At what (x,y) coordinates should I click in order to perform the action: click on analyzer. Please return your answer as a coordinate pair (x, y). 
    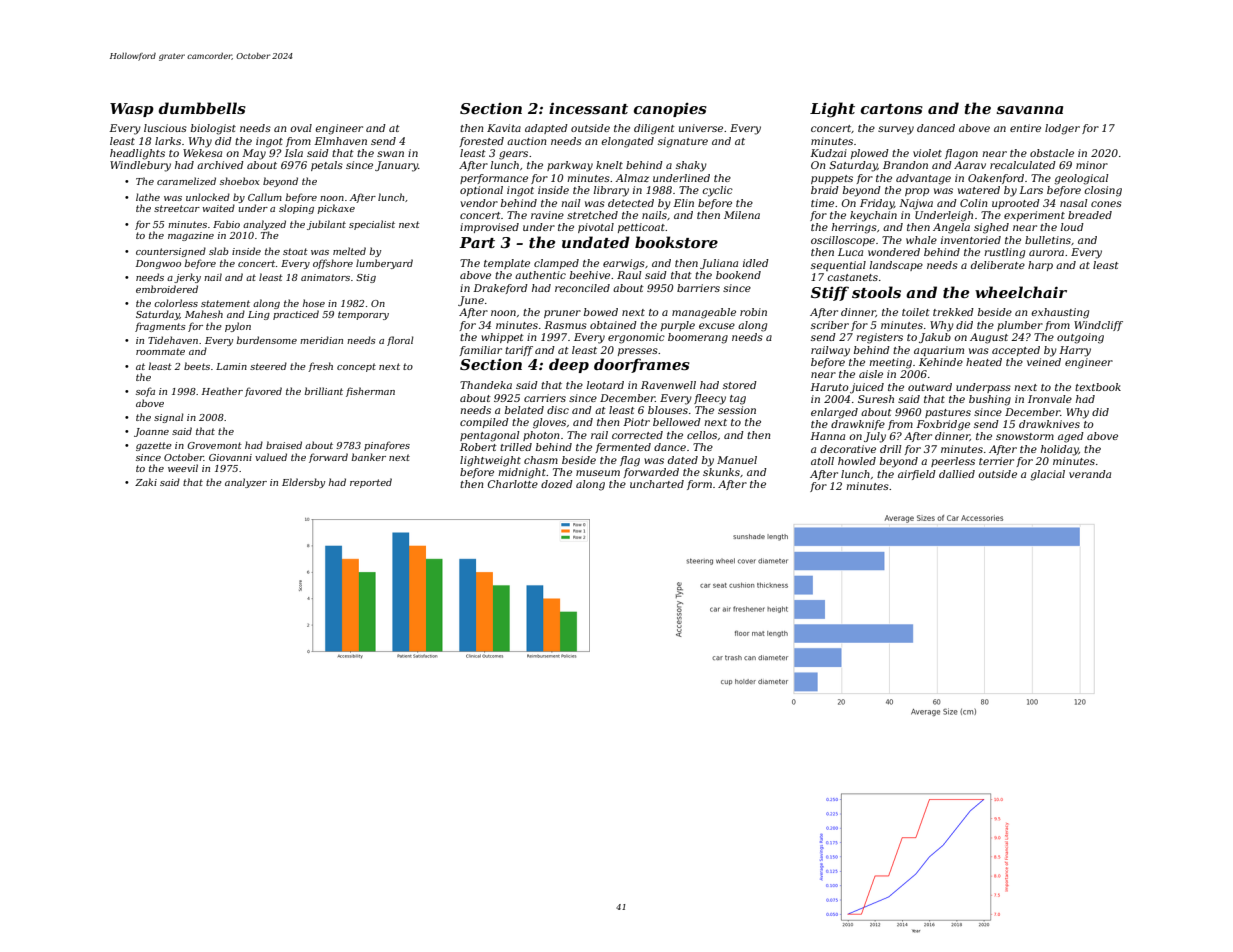
    Looking at the image, I should click on (246, 483).
